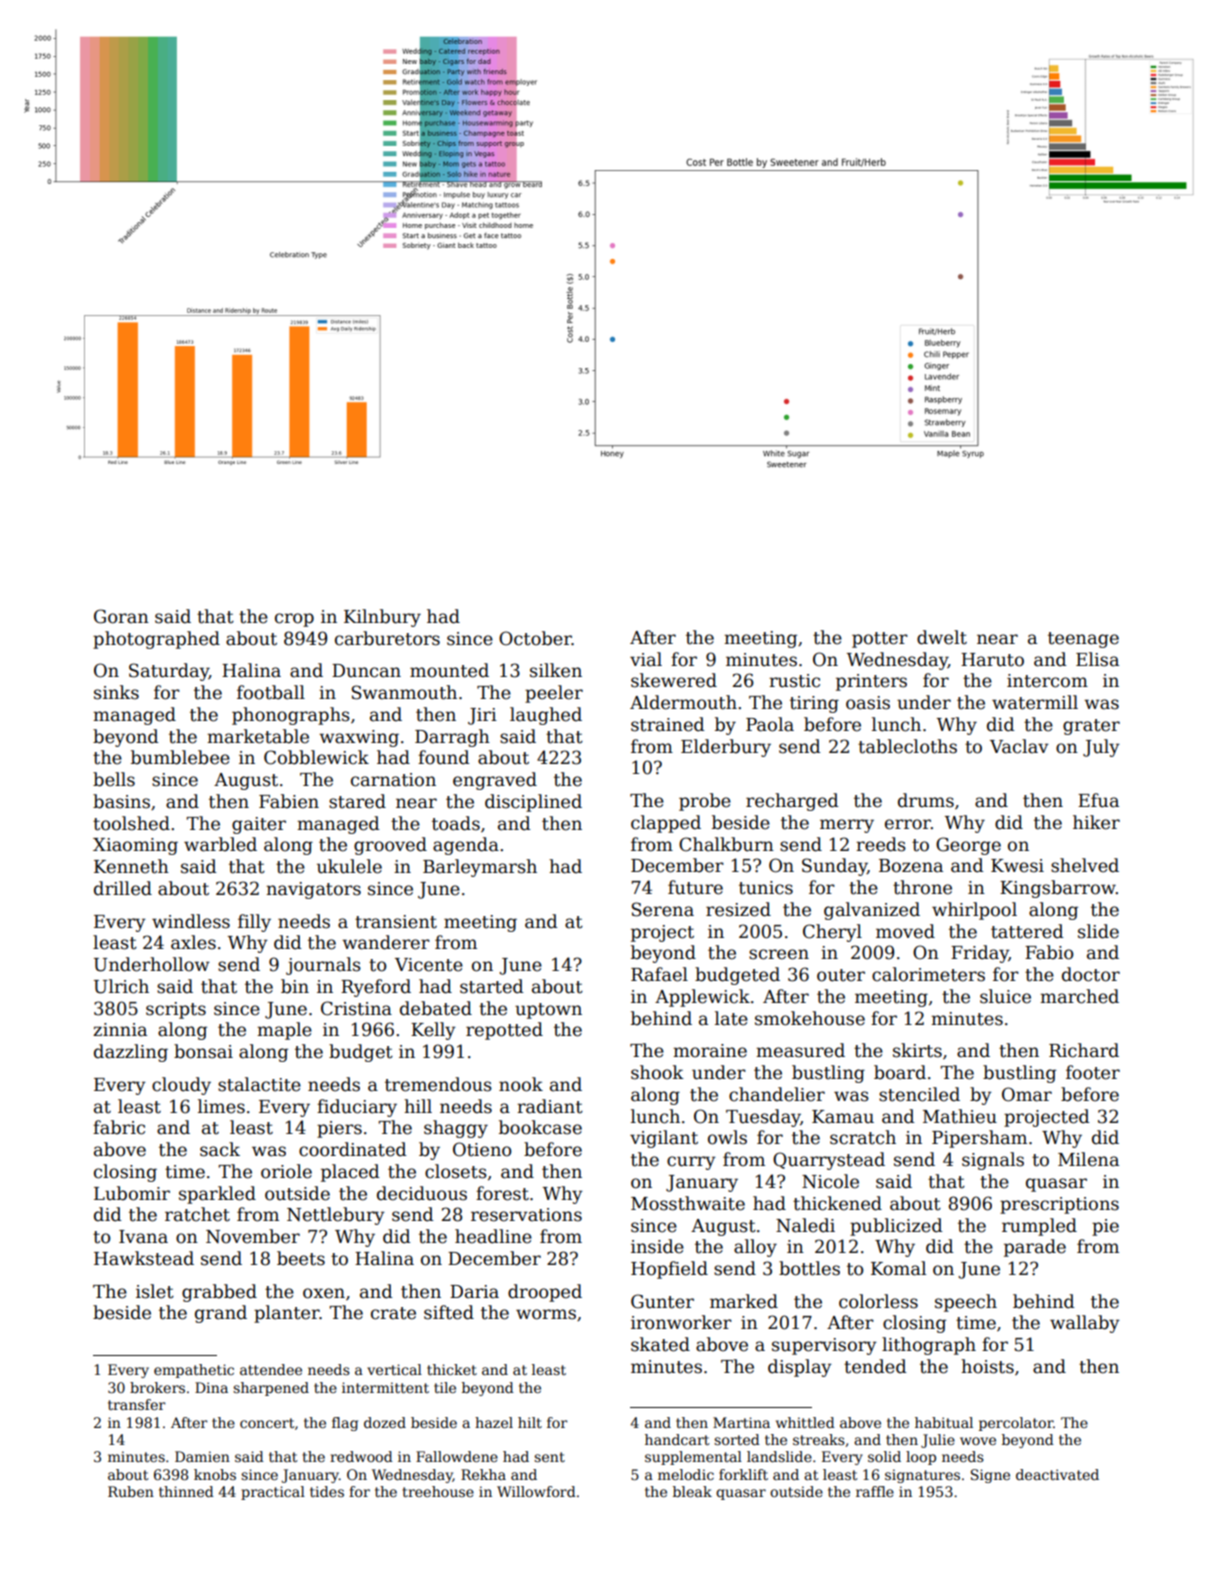 This screenshot has height=1570, width=1213. What do you see at coordinates (1083, 640) in the screenshot?
I see `teenage` at bounding box center [1083, 640].
